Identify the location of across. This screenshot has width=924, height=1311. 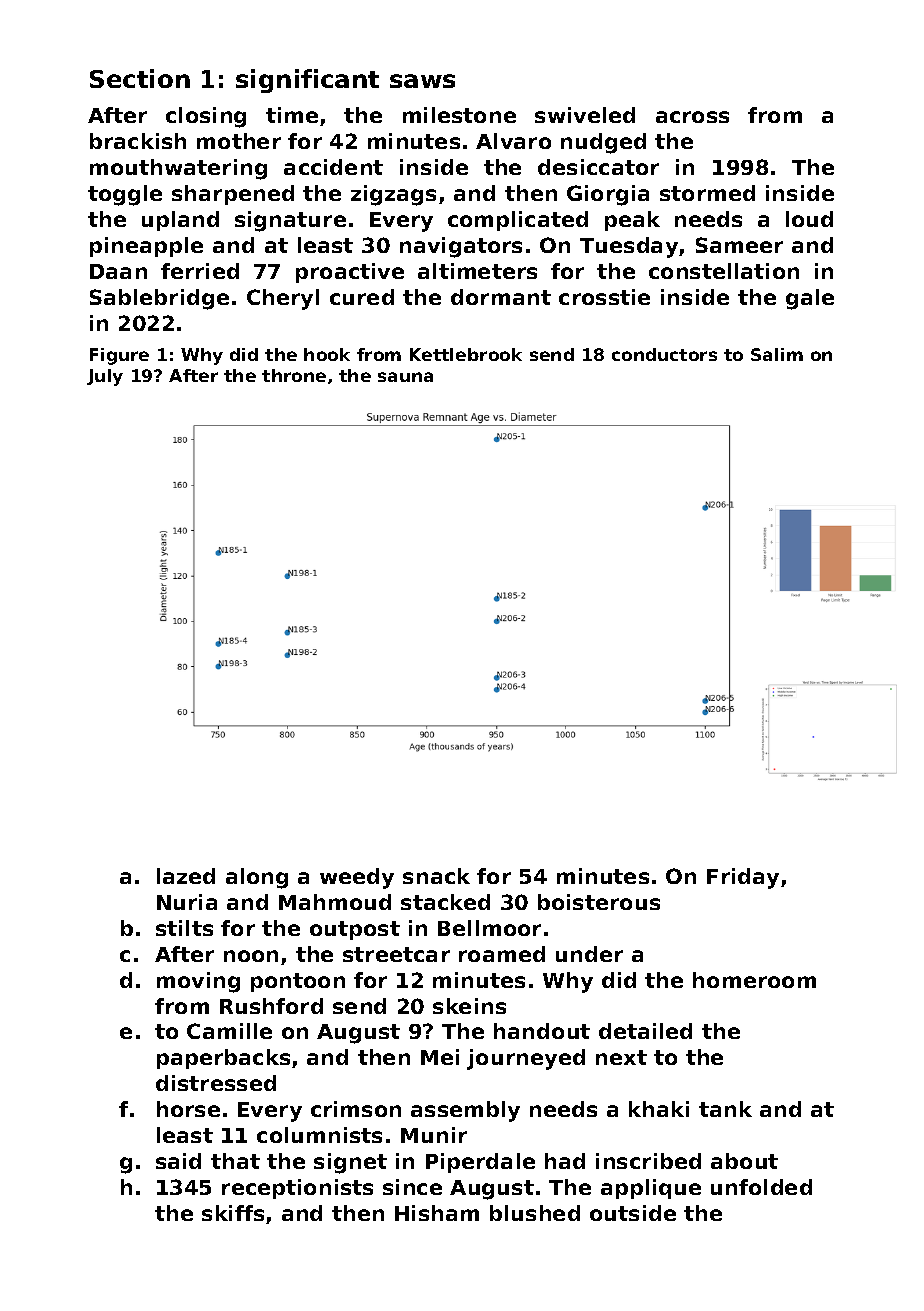
(692, 117).
